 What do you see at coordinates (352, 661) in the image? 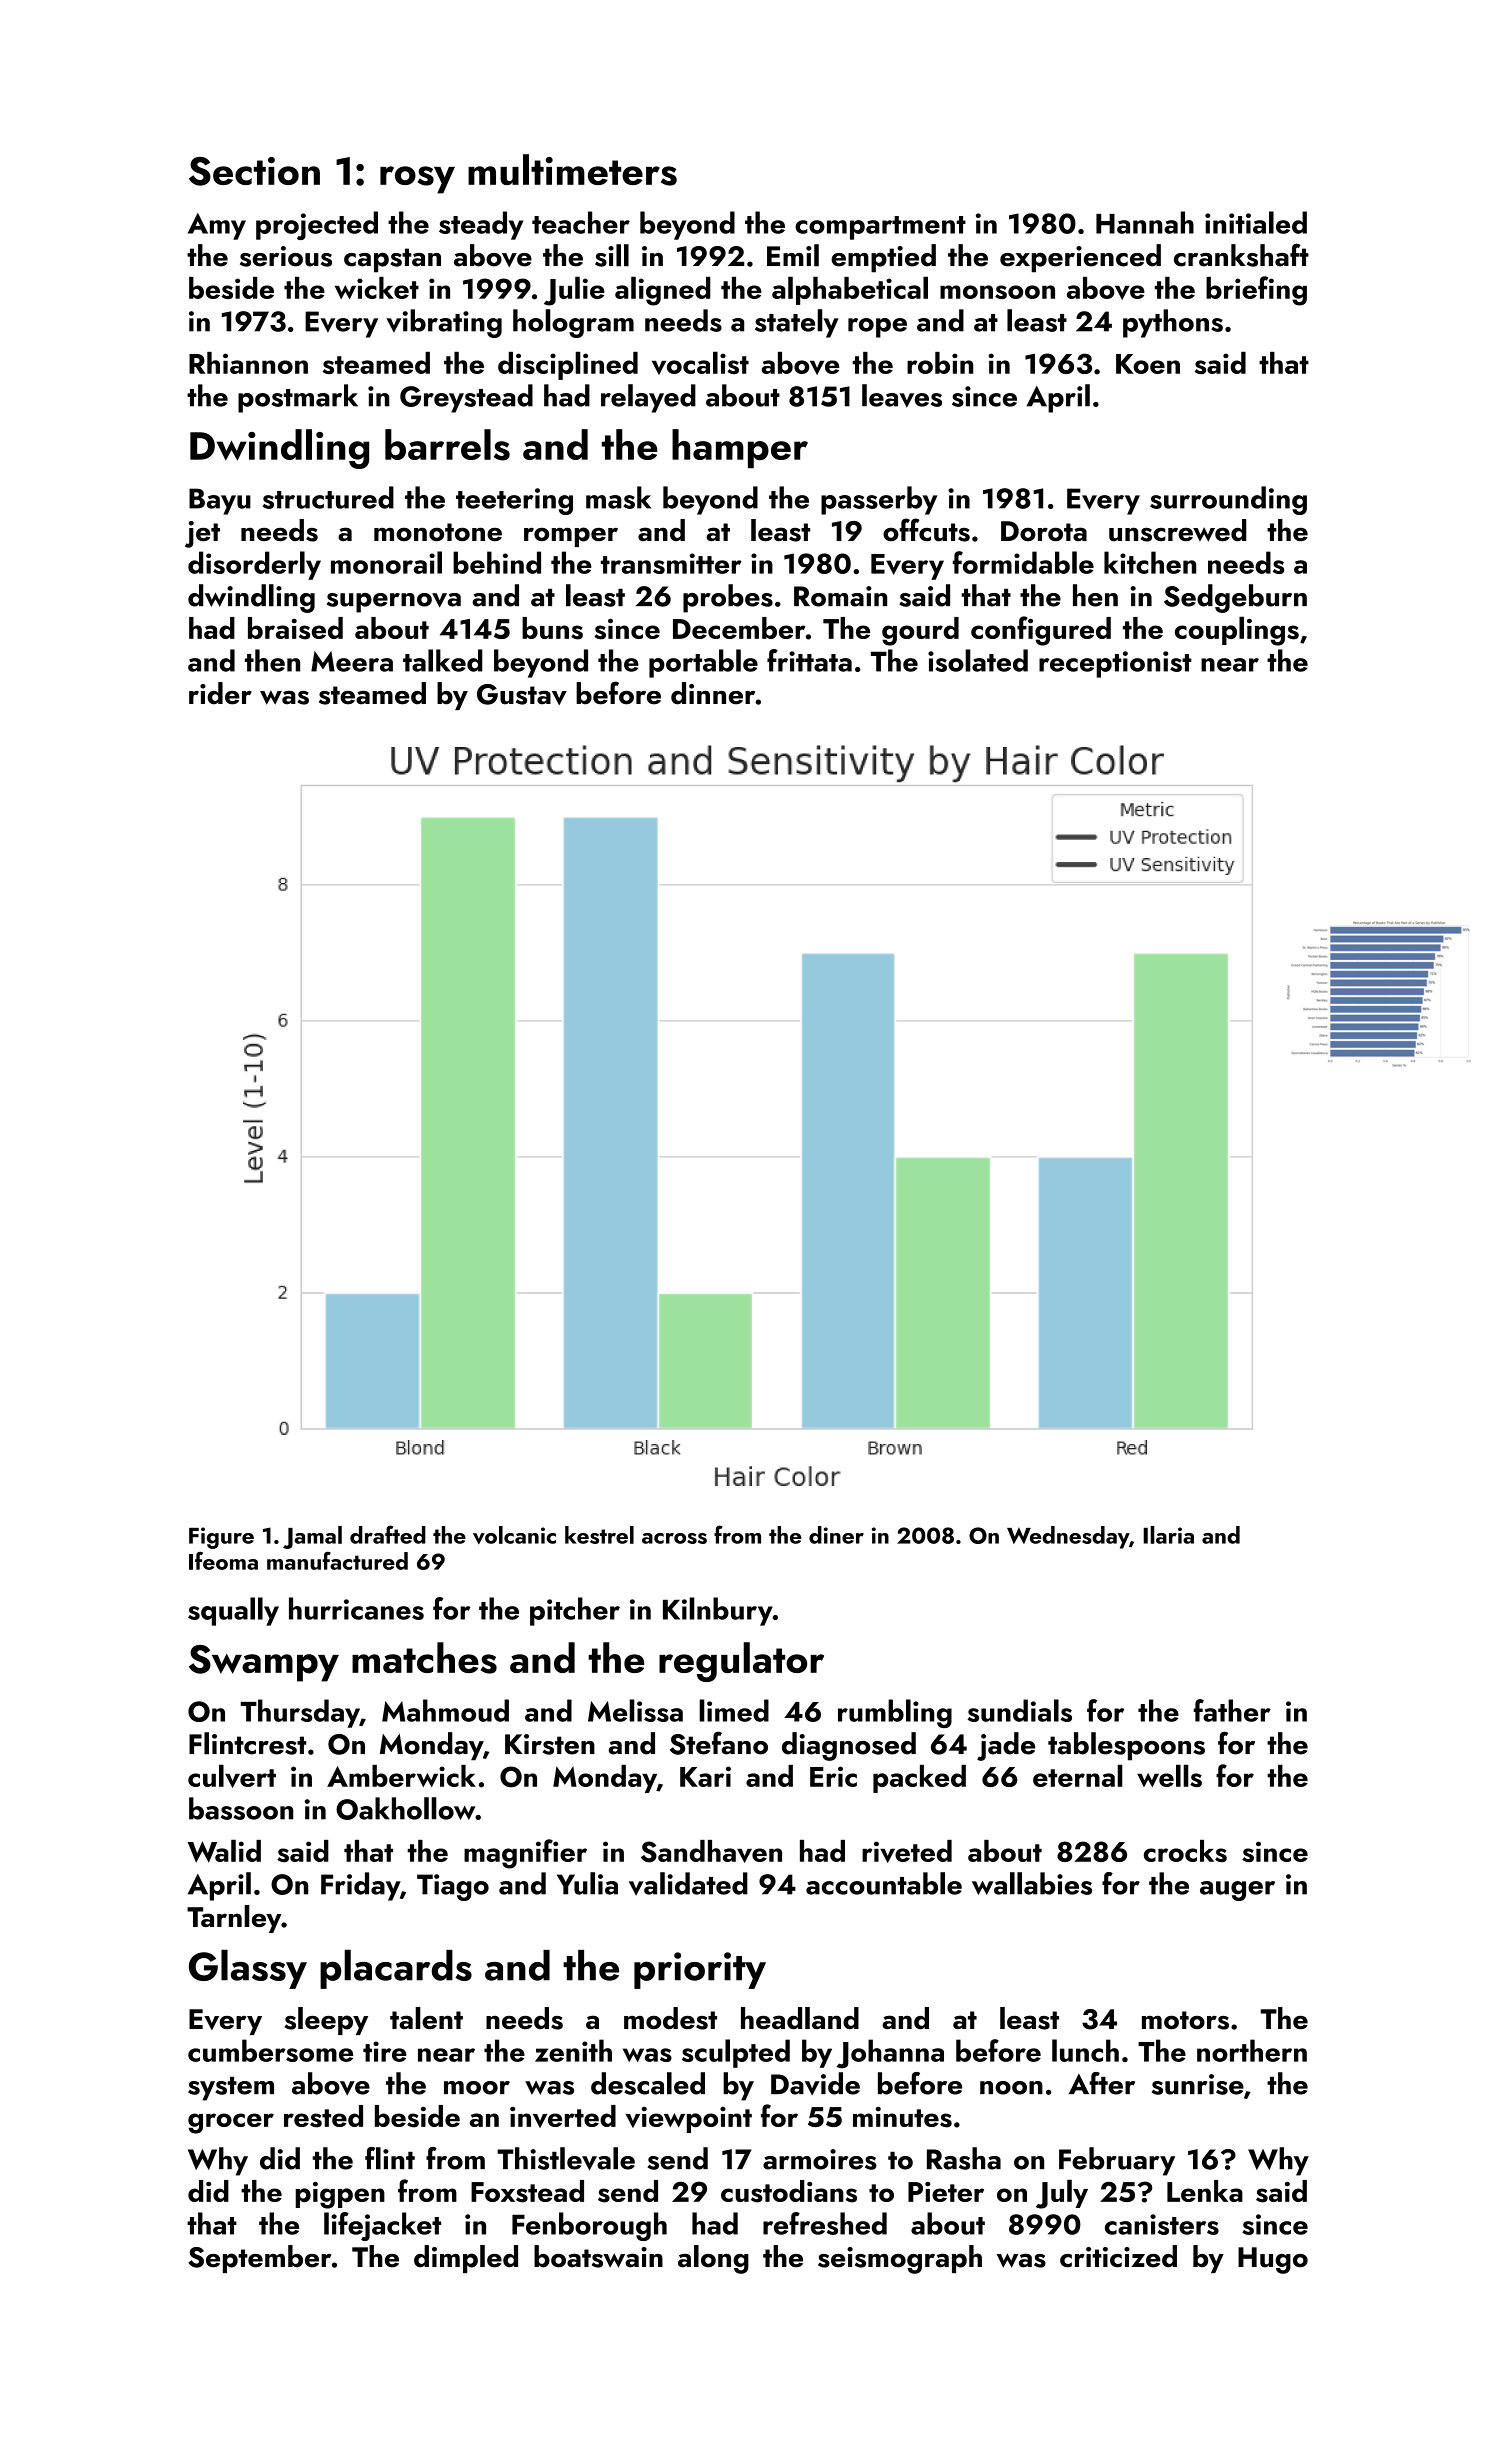
I see `Meera` at bounding box center [352, 661].
